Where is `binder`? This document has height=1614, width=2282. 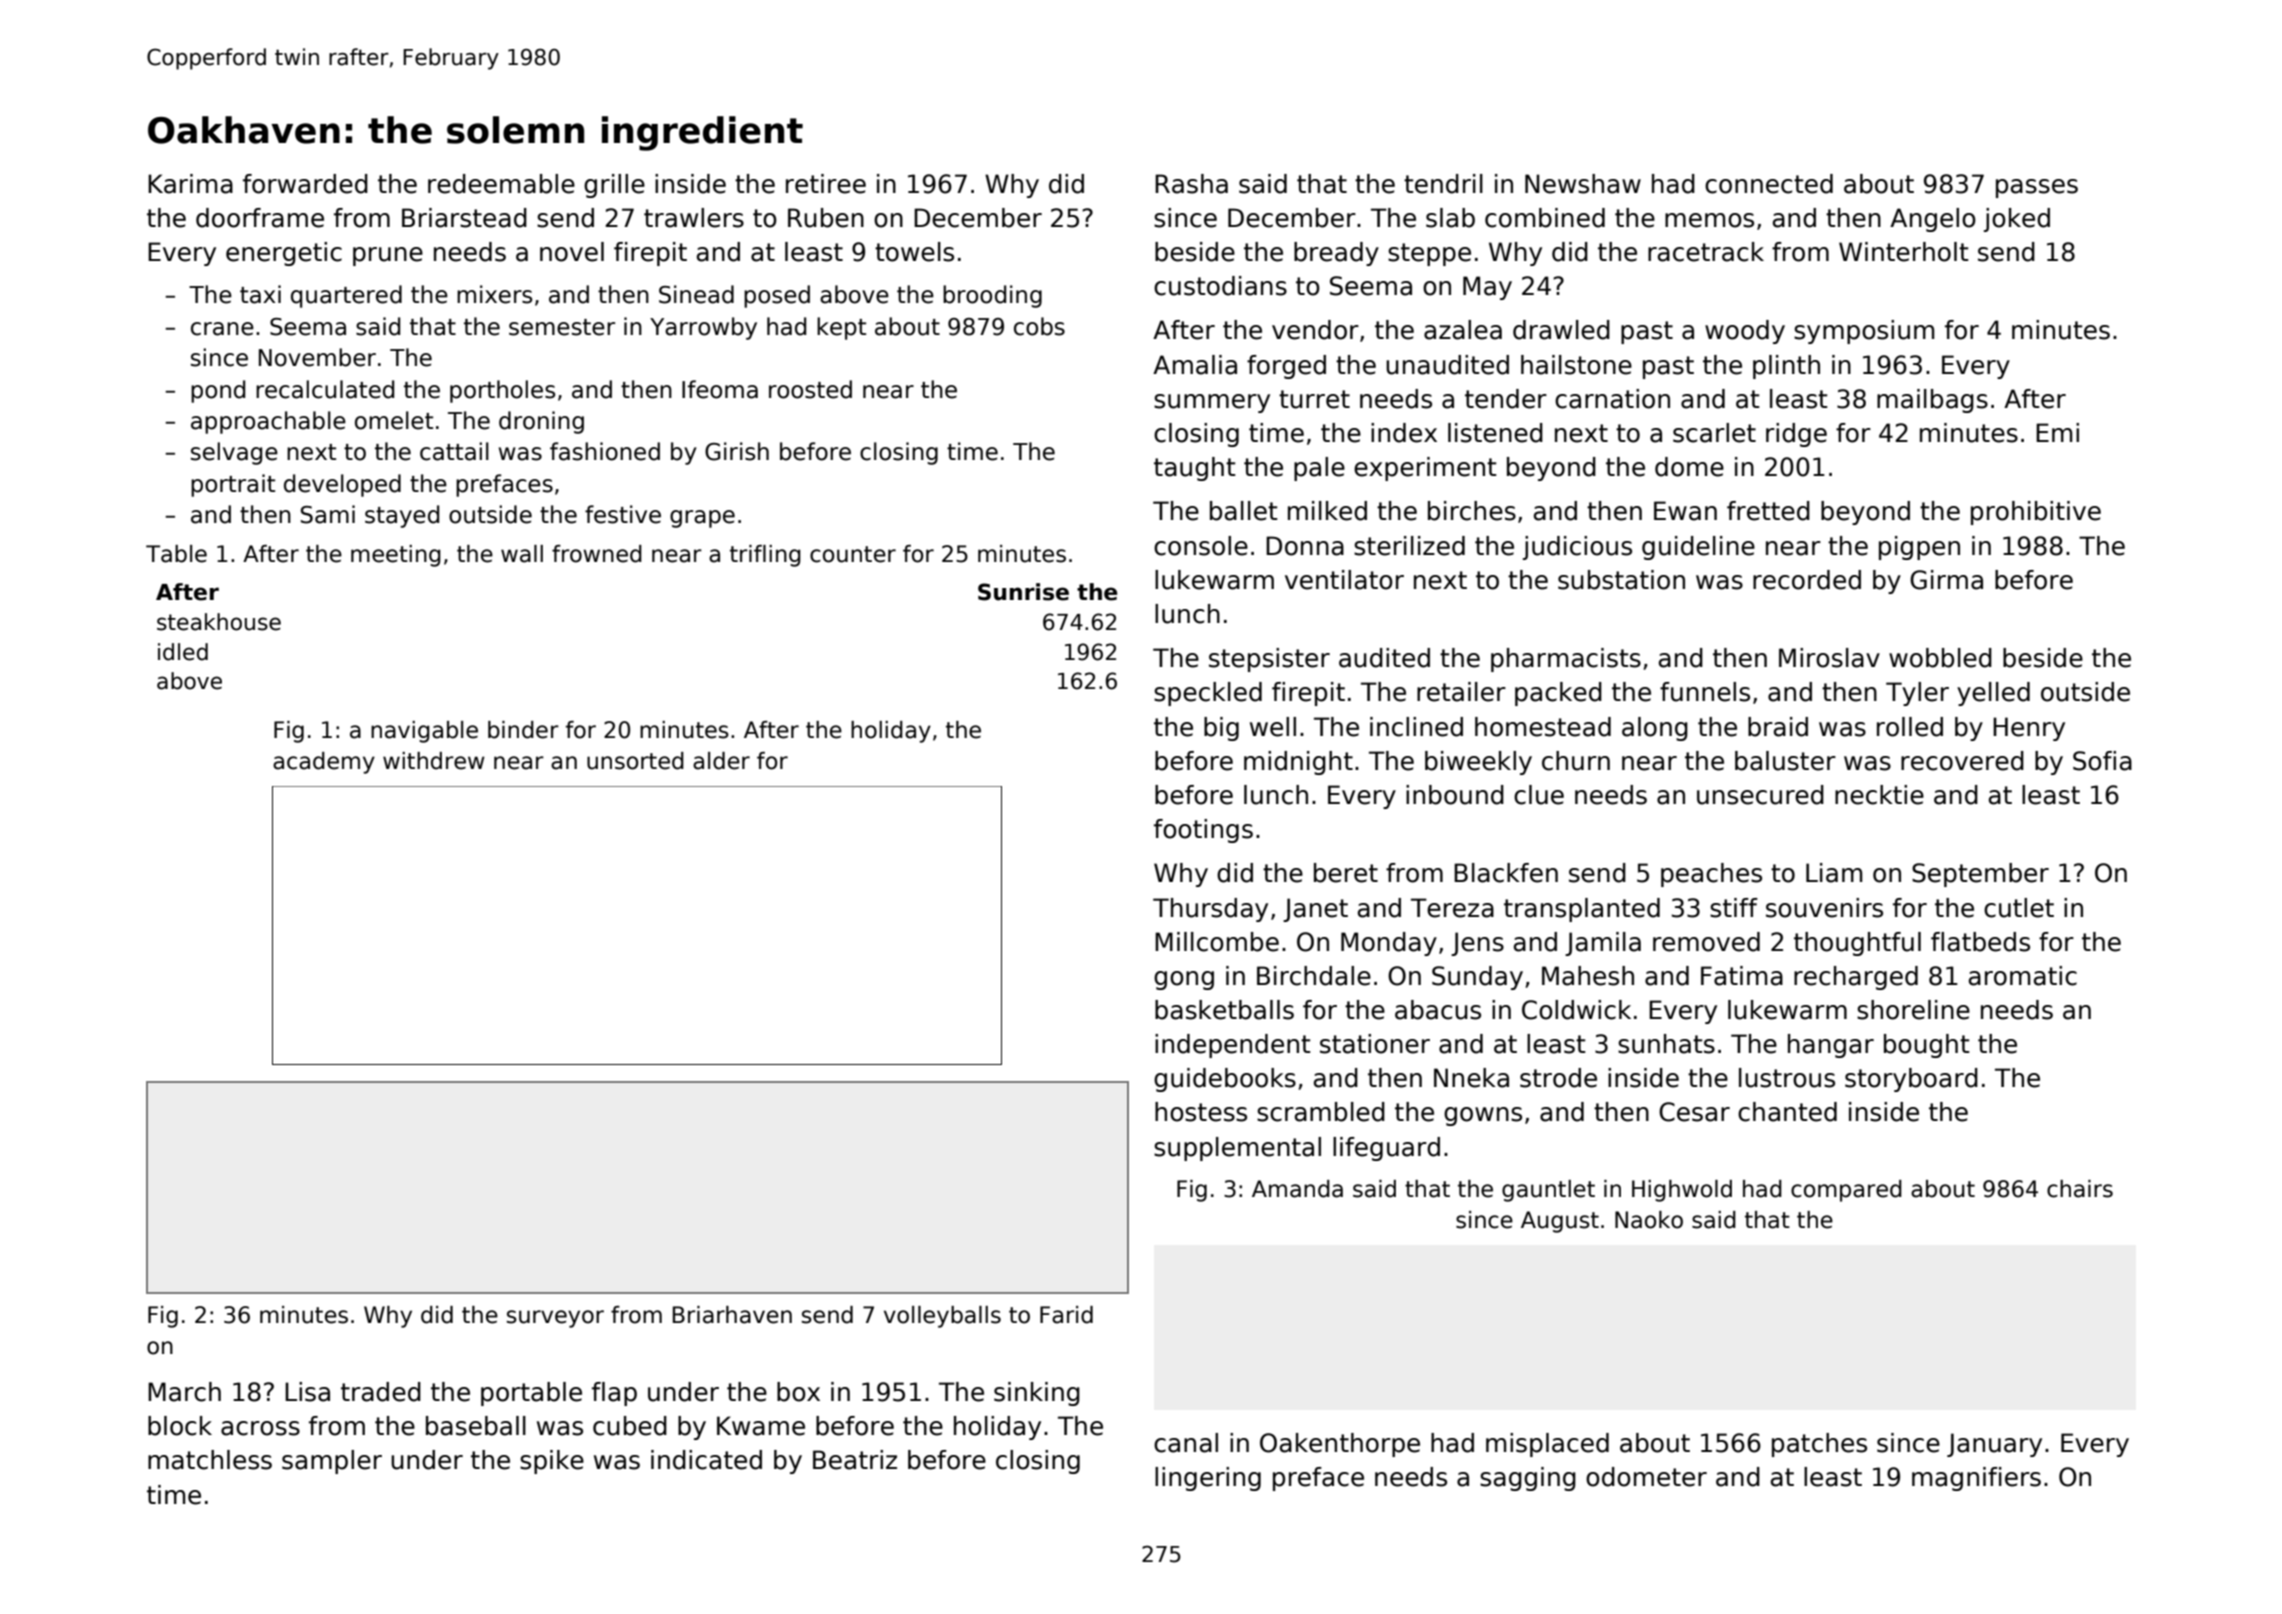
binder is located at coordinates (523, 730).
